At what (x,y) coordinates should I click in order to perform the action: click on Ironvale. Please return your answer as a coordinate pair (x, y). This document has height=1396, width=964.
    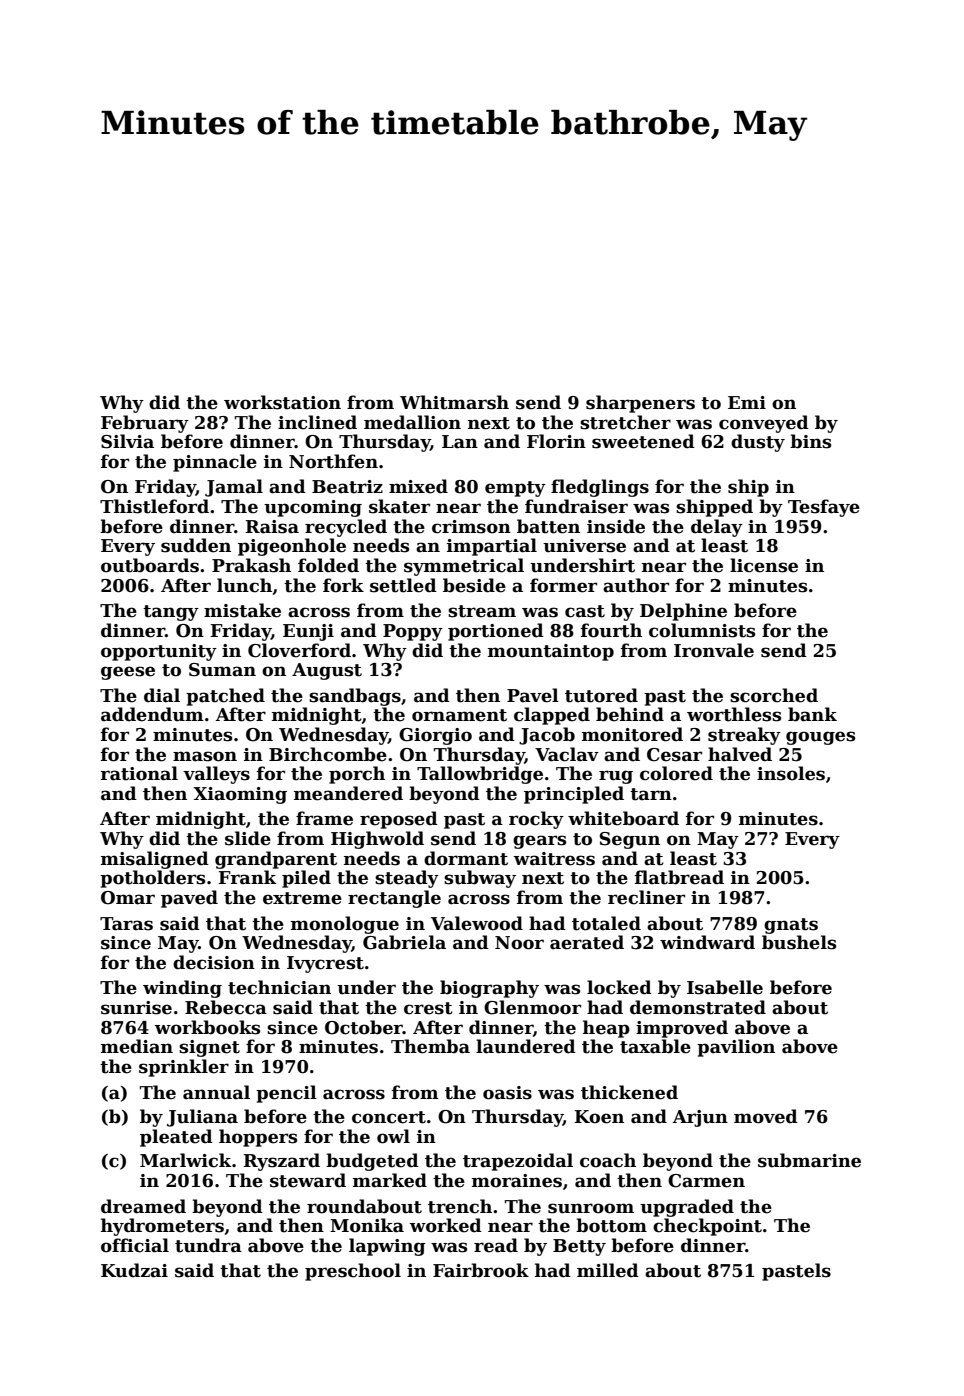
    Looking at the image, I should click on (714, 650).
